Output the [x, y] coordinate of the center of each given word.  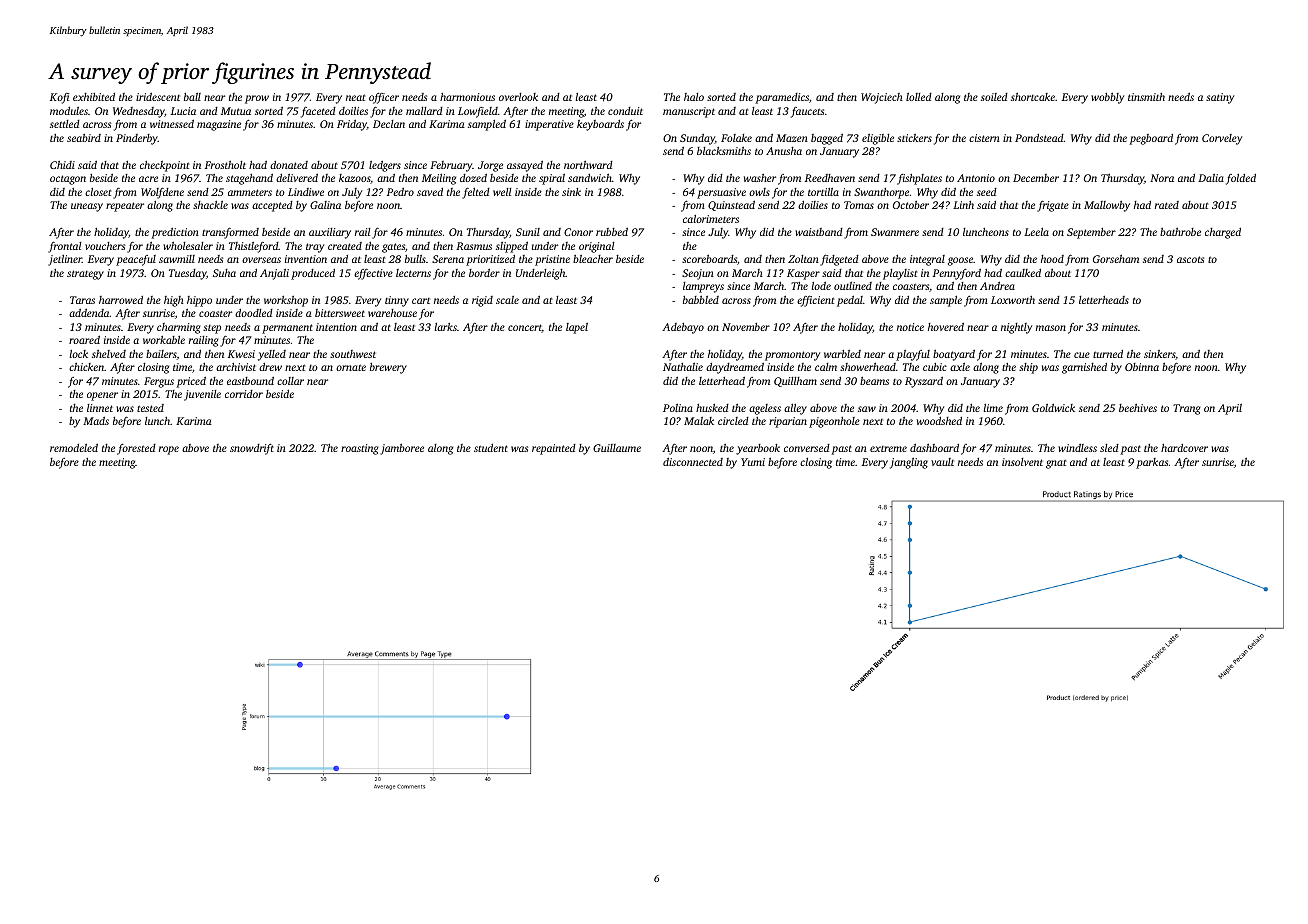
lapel [577, 328]
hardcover [1184, 448]
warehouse [392, 313]
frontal [65, 247]
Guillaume [617, 448]
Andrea [997, 285]
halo [694, 97]
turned [1108, 354]
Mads [96, 420]
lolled [919, 97]
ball [192, 97]
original [597, 247]
